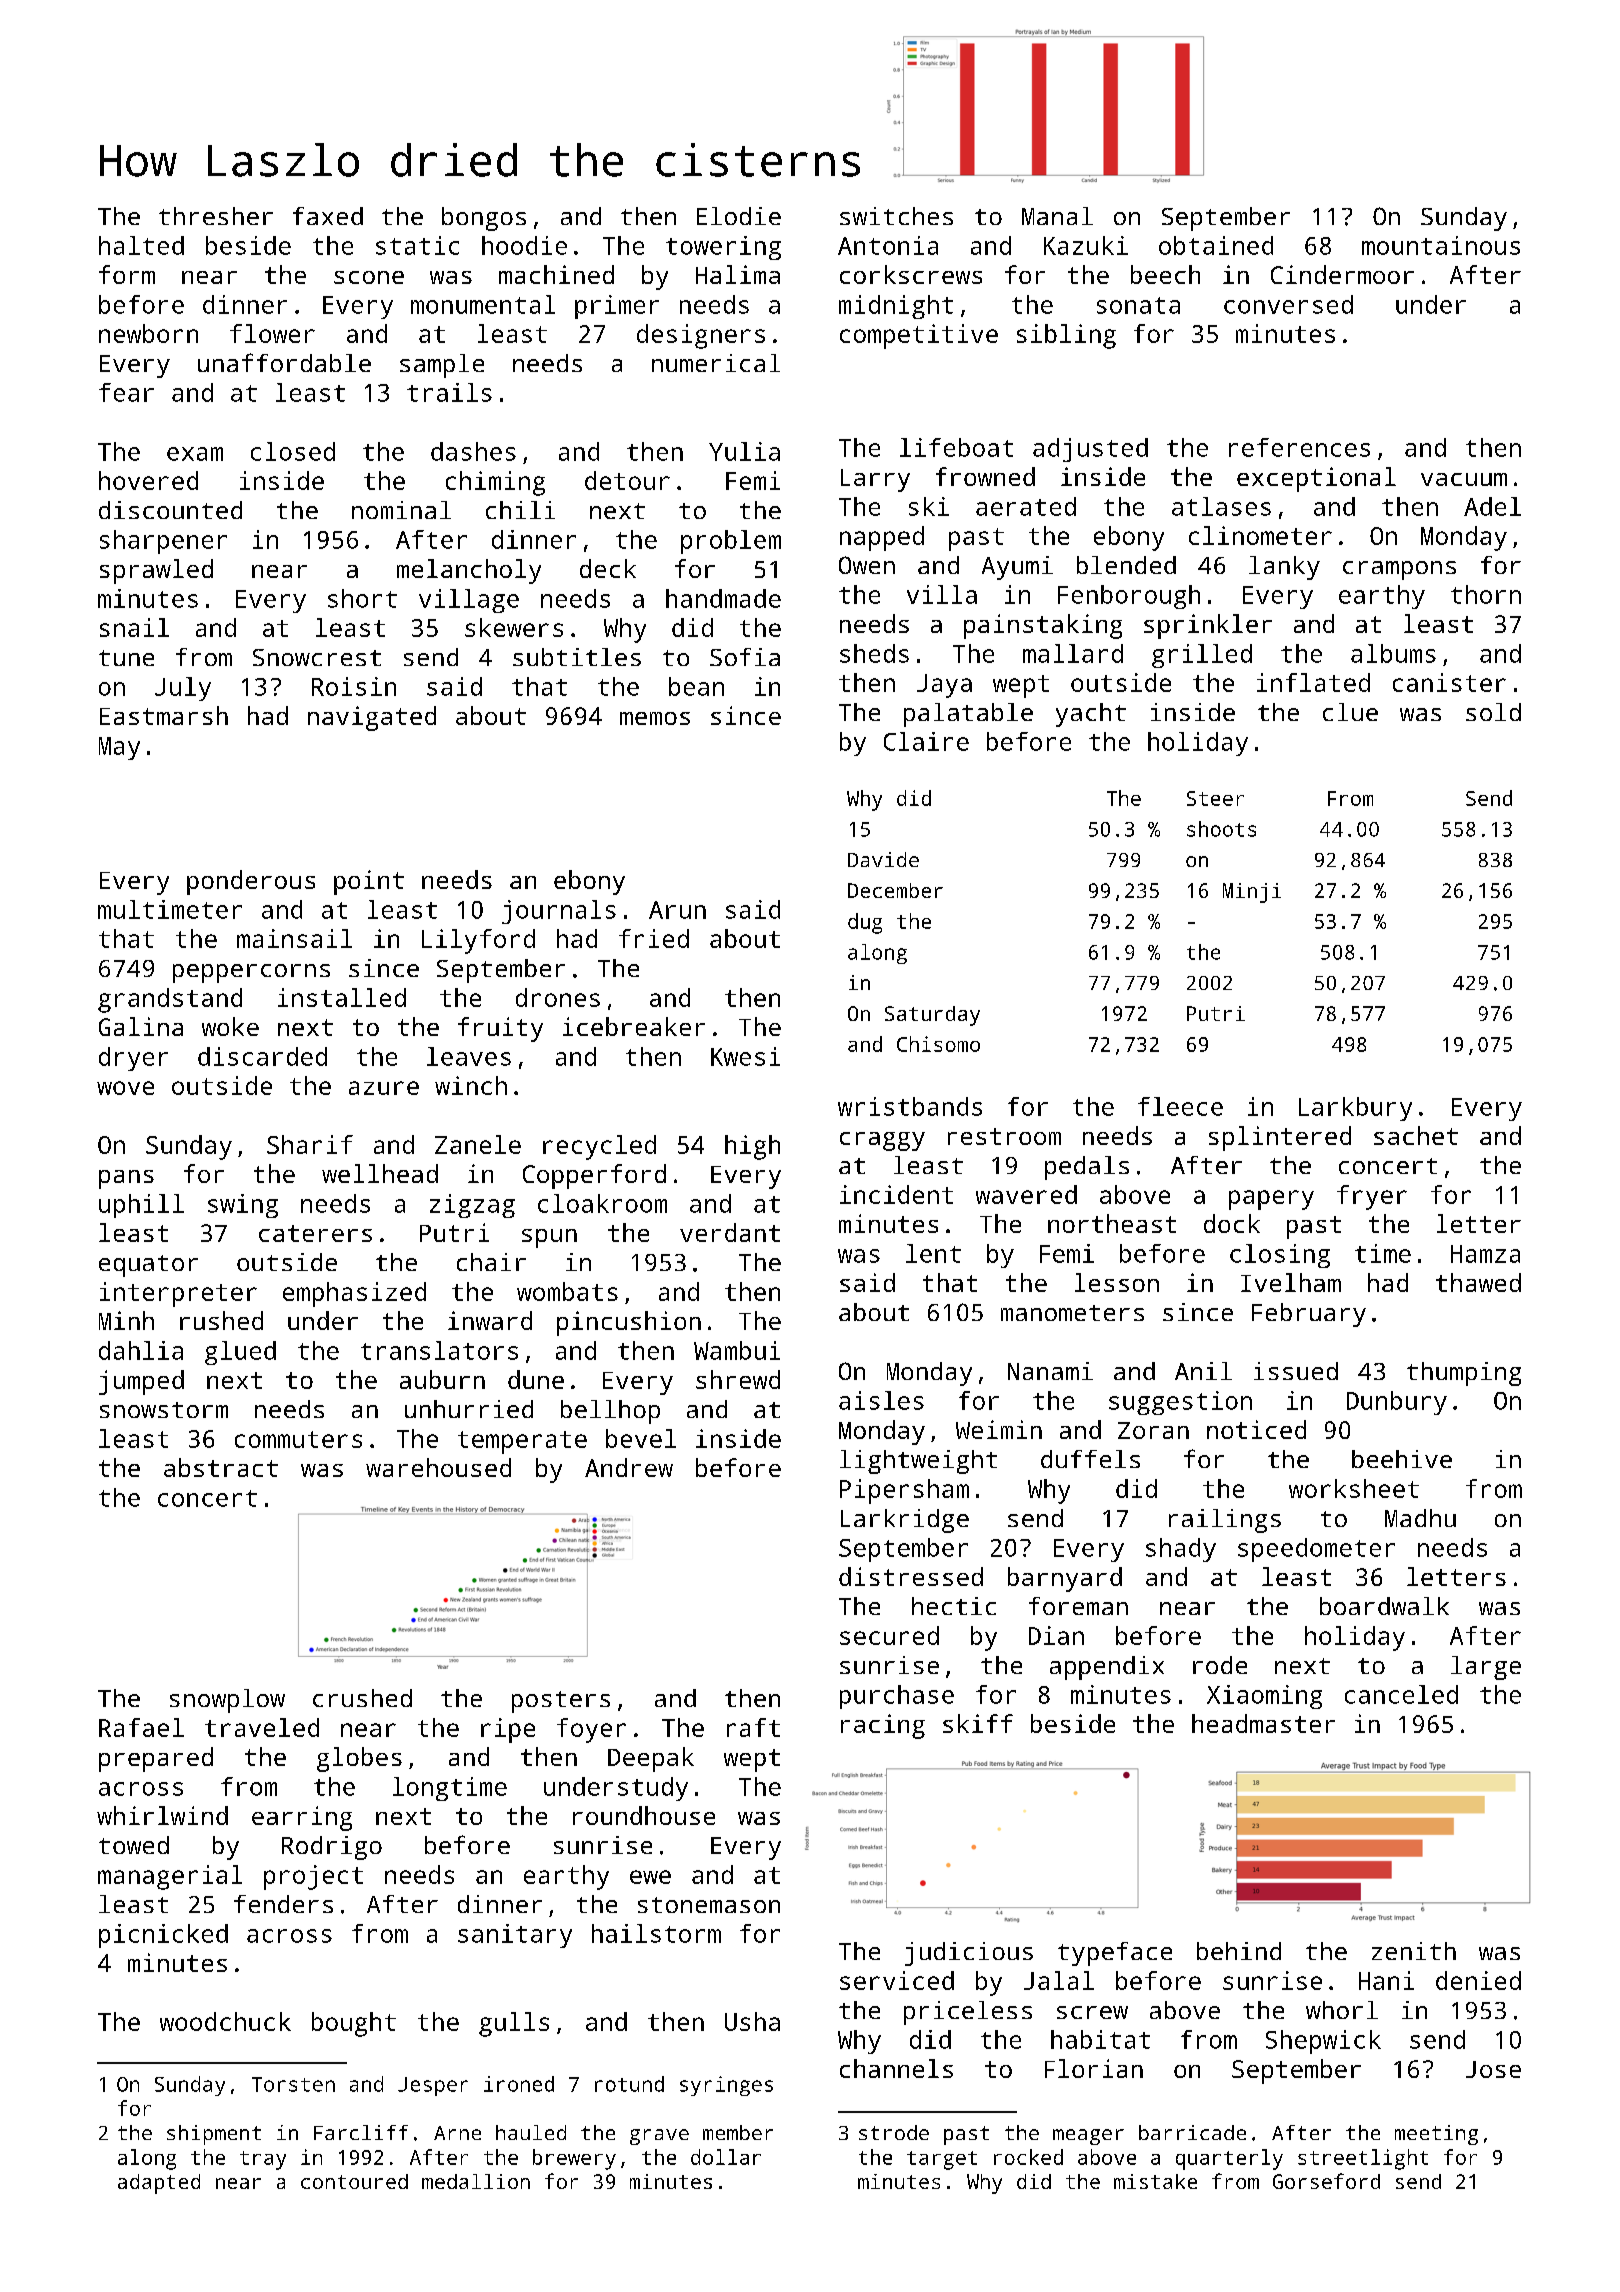  What do you see at coordinates (1057, 216) in the image?
I see `Manal` at bounding box center [1057, 216].
